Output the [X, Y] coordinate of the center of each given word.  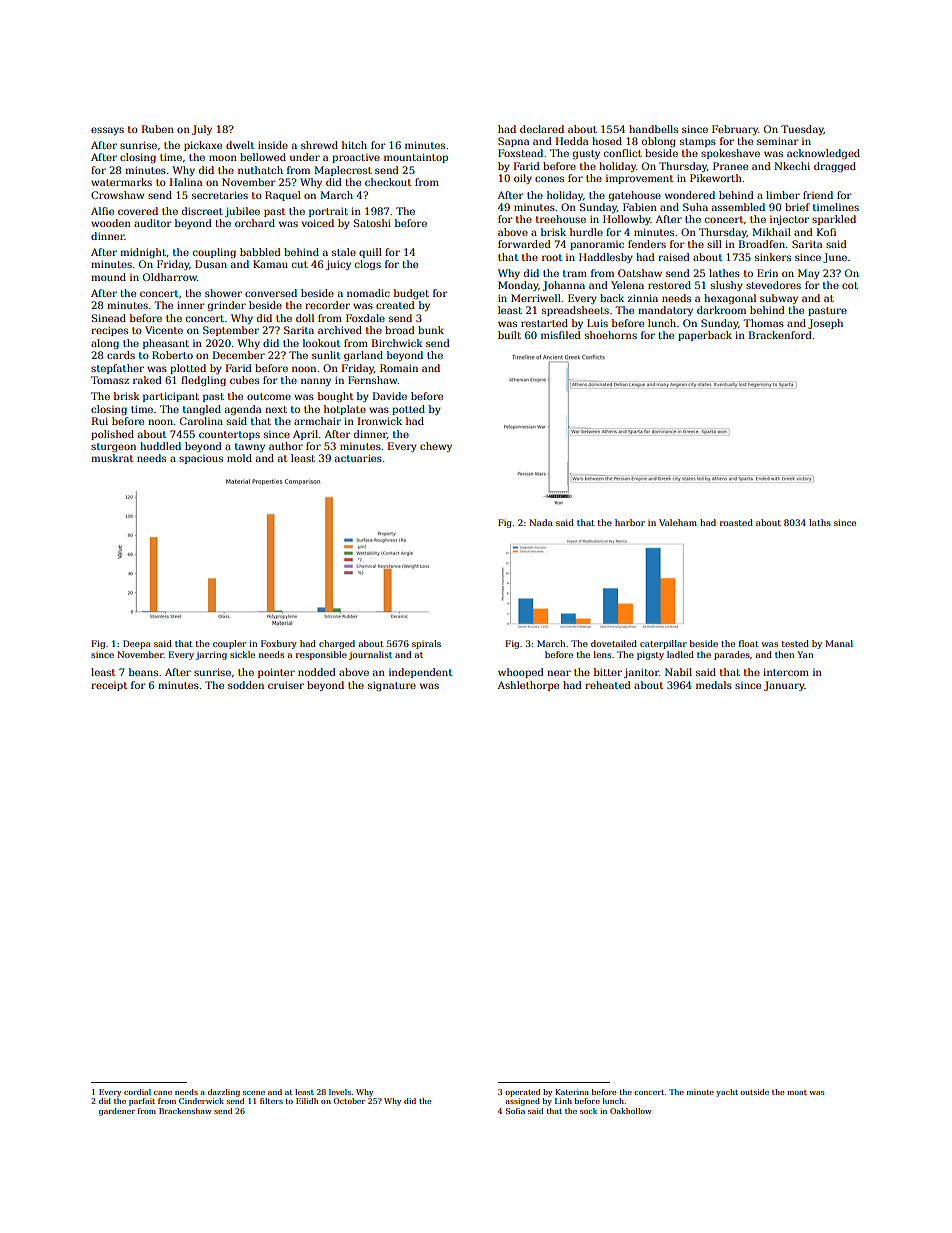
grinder [227, 306]
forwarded [524, 244]
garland [363, 356]
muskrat [112, 458]
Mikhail [772, 232]
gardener [117, 1112]
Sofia [515, 1111]
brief [797, 207]
